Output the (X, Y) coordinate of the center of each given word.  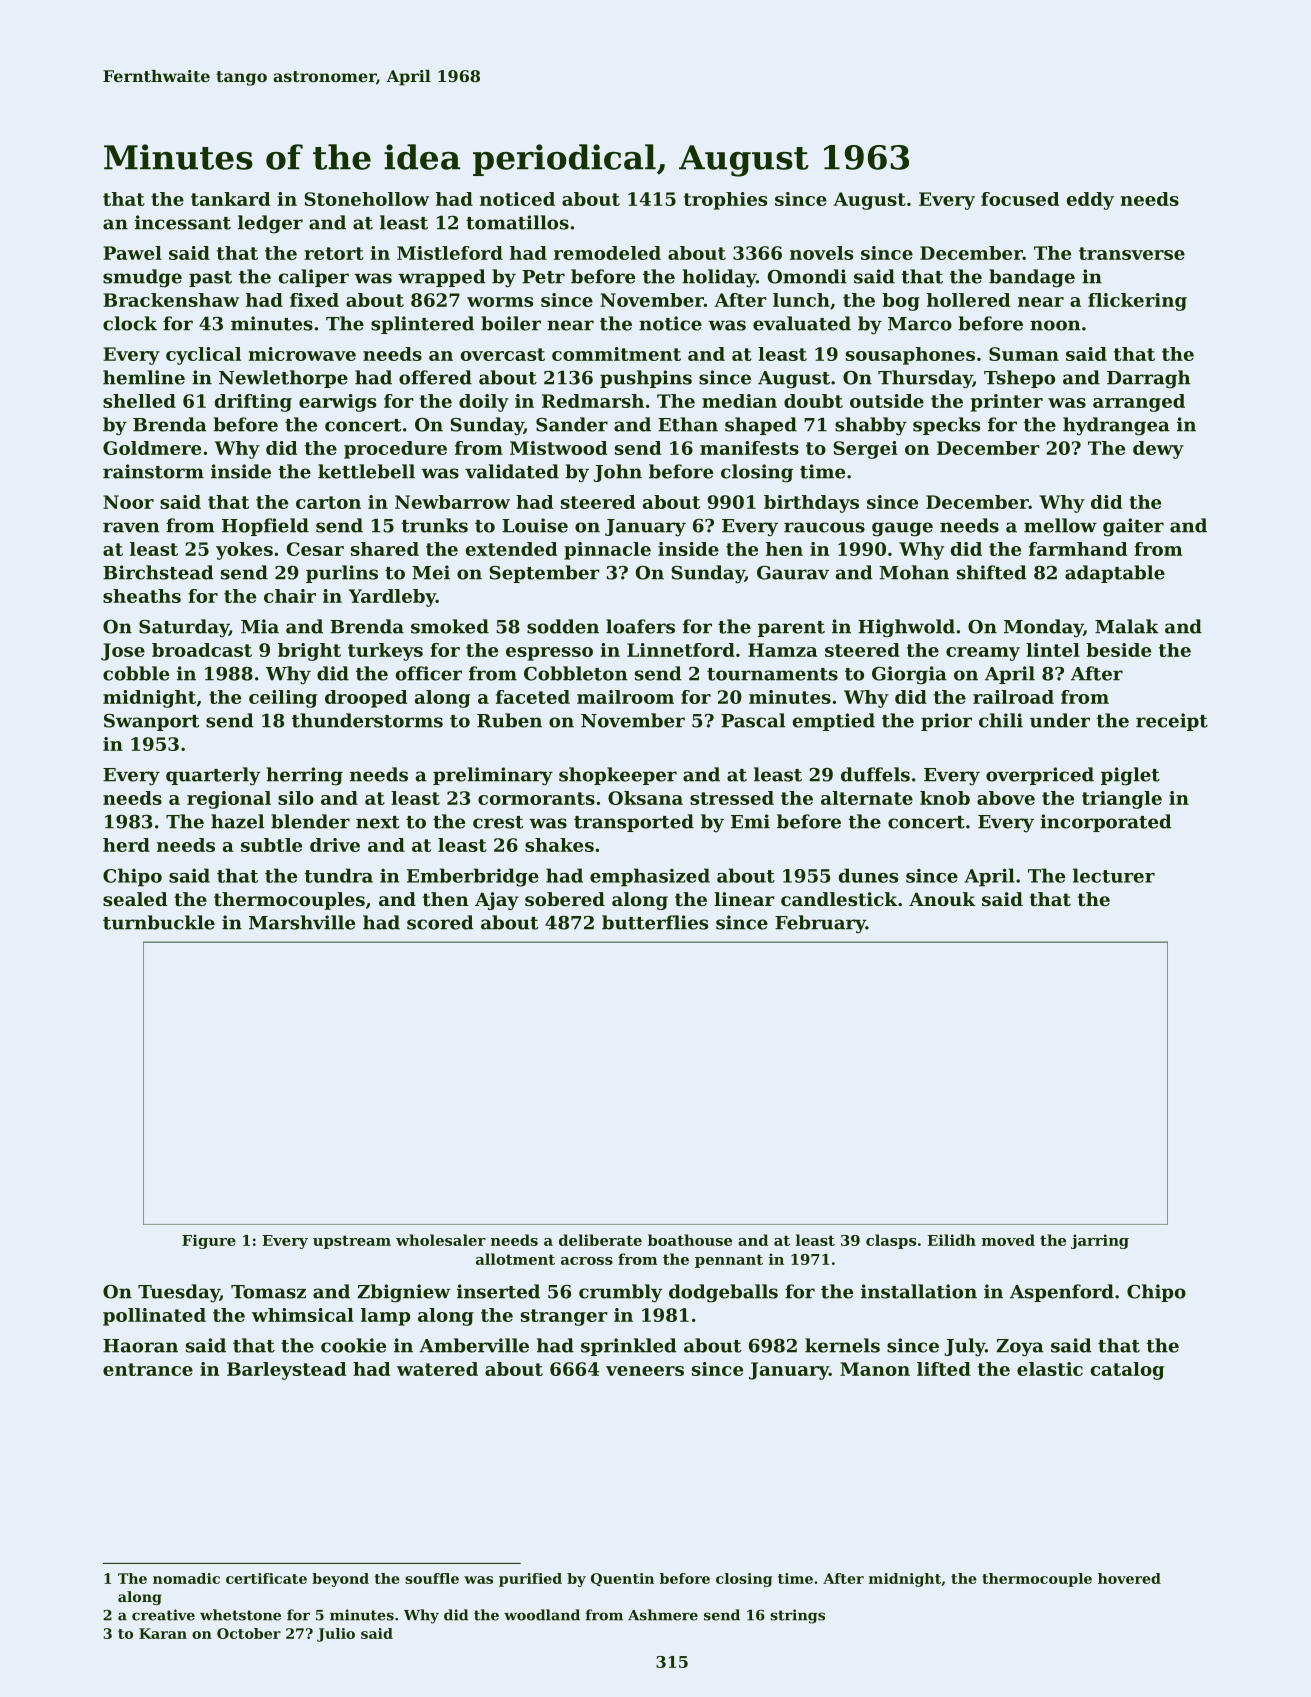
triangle (1122, 800)
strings (797, 1616)
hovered (1129, 1578)
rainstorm (153, 471)
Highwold (906, 628)
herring (304, 776)
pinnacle (607, 551)
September (544, 574)
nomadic (186, 1578)
